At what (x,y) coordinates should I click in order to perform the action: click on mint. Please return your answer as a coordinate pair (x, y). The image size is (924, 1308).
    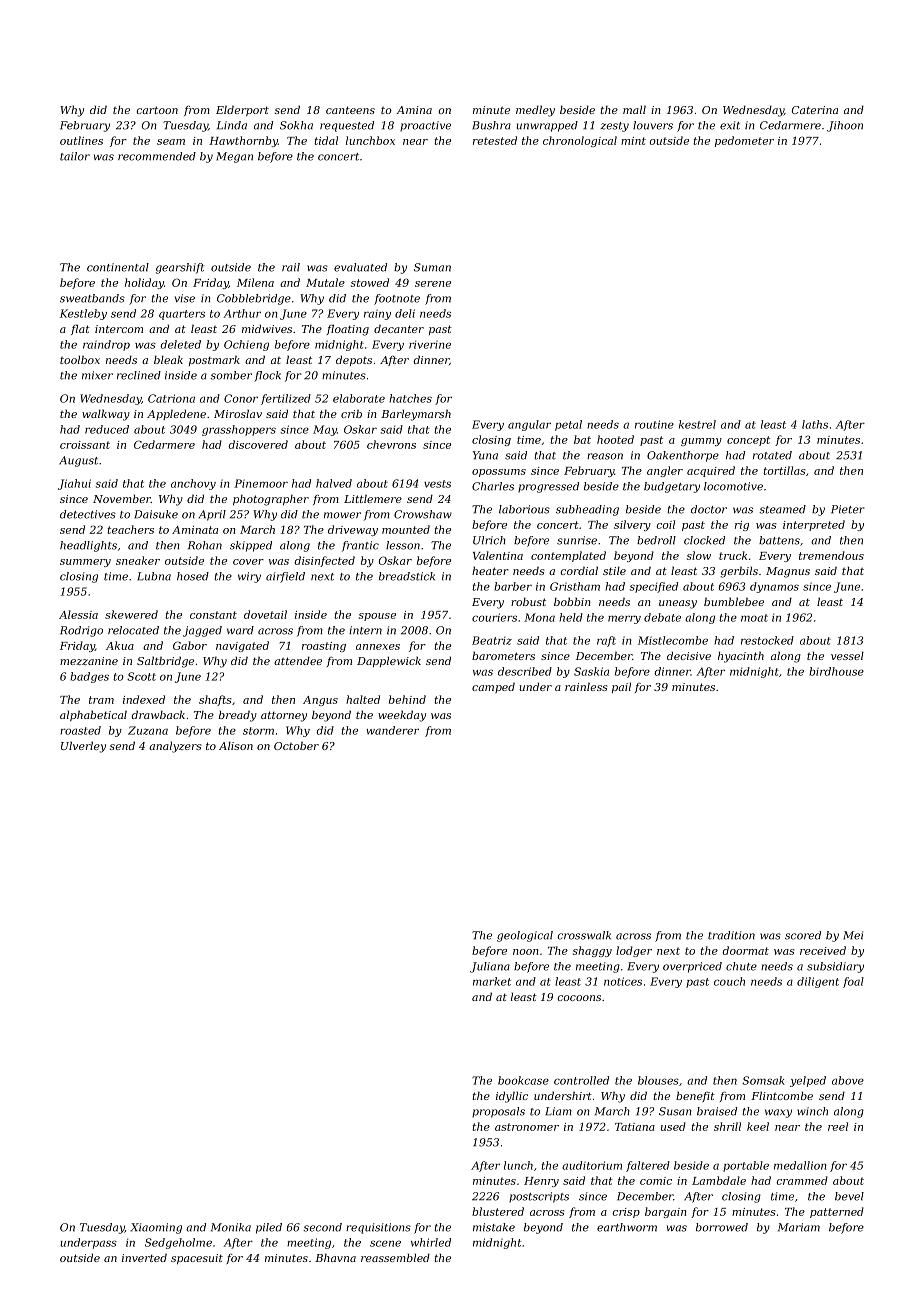
    Looking at the image, I should click on (633, 141).
